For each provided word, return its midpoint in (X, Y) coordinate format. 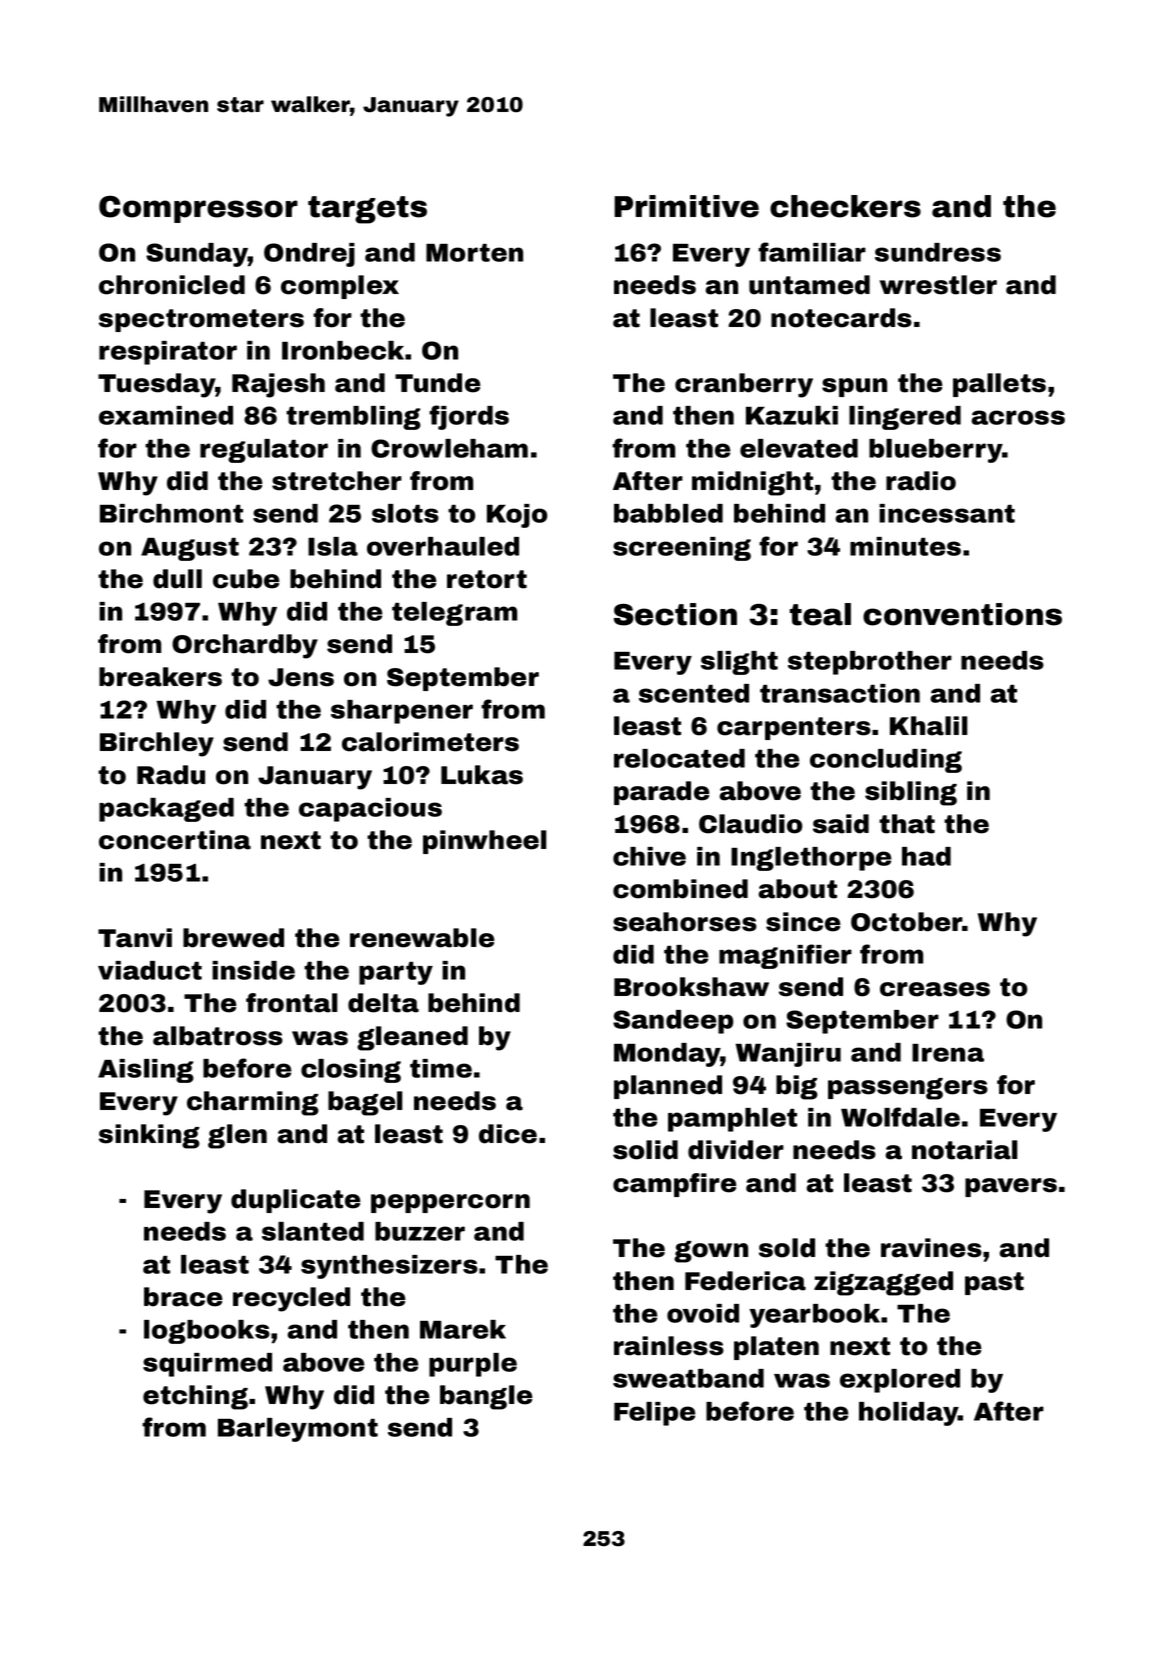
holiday (908, 1414)
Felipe (654, 1414)
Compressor (198, 209)
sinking (149, 1136)
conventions (962, 614)
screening (682, 549)
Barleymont (298, 1430)
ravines (931, 1248)
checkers (845, 206)
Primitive (686, 206)
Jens (301, 677)
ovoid (703, 1313)
